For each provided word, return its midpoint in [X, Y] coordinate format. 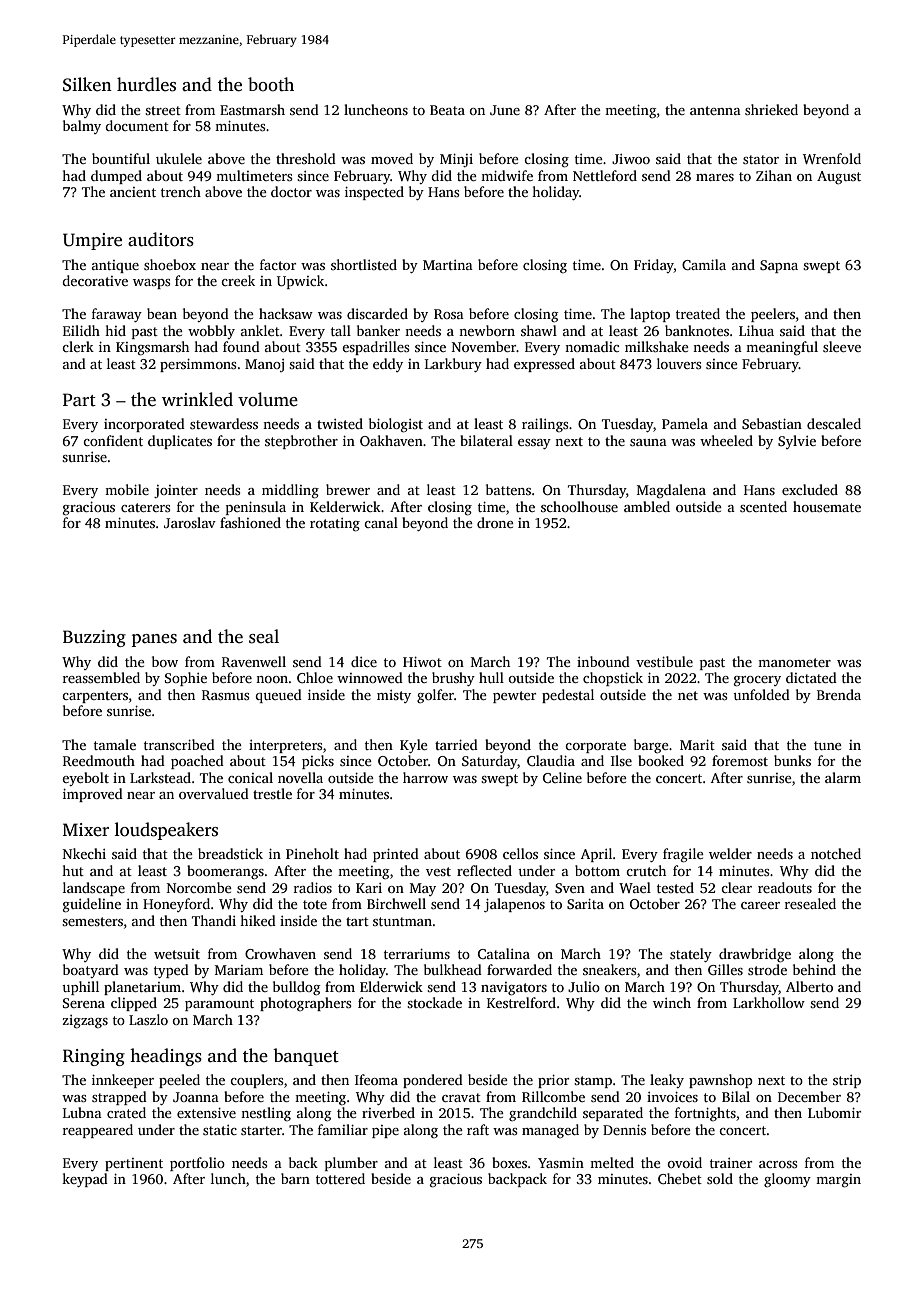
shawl [539, 330]
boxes [509, 1162]
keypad [85, 1180]
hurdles [146, 84]
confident [113, 440]
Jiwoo [631, 159]
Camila [704, 264]
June [505, 110]
